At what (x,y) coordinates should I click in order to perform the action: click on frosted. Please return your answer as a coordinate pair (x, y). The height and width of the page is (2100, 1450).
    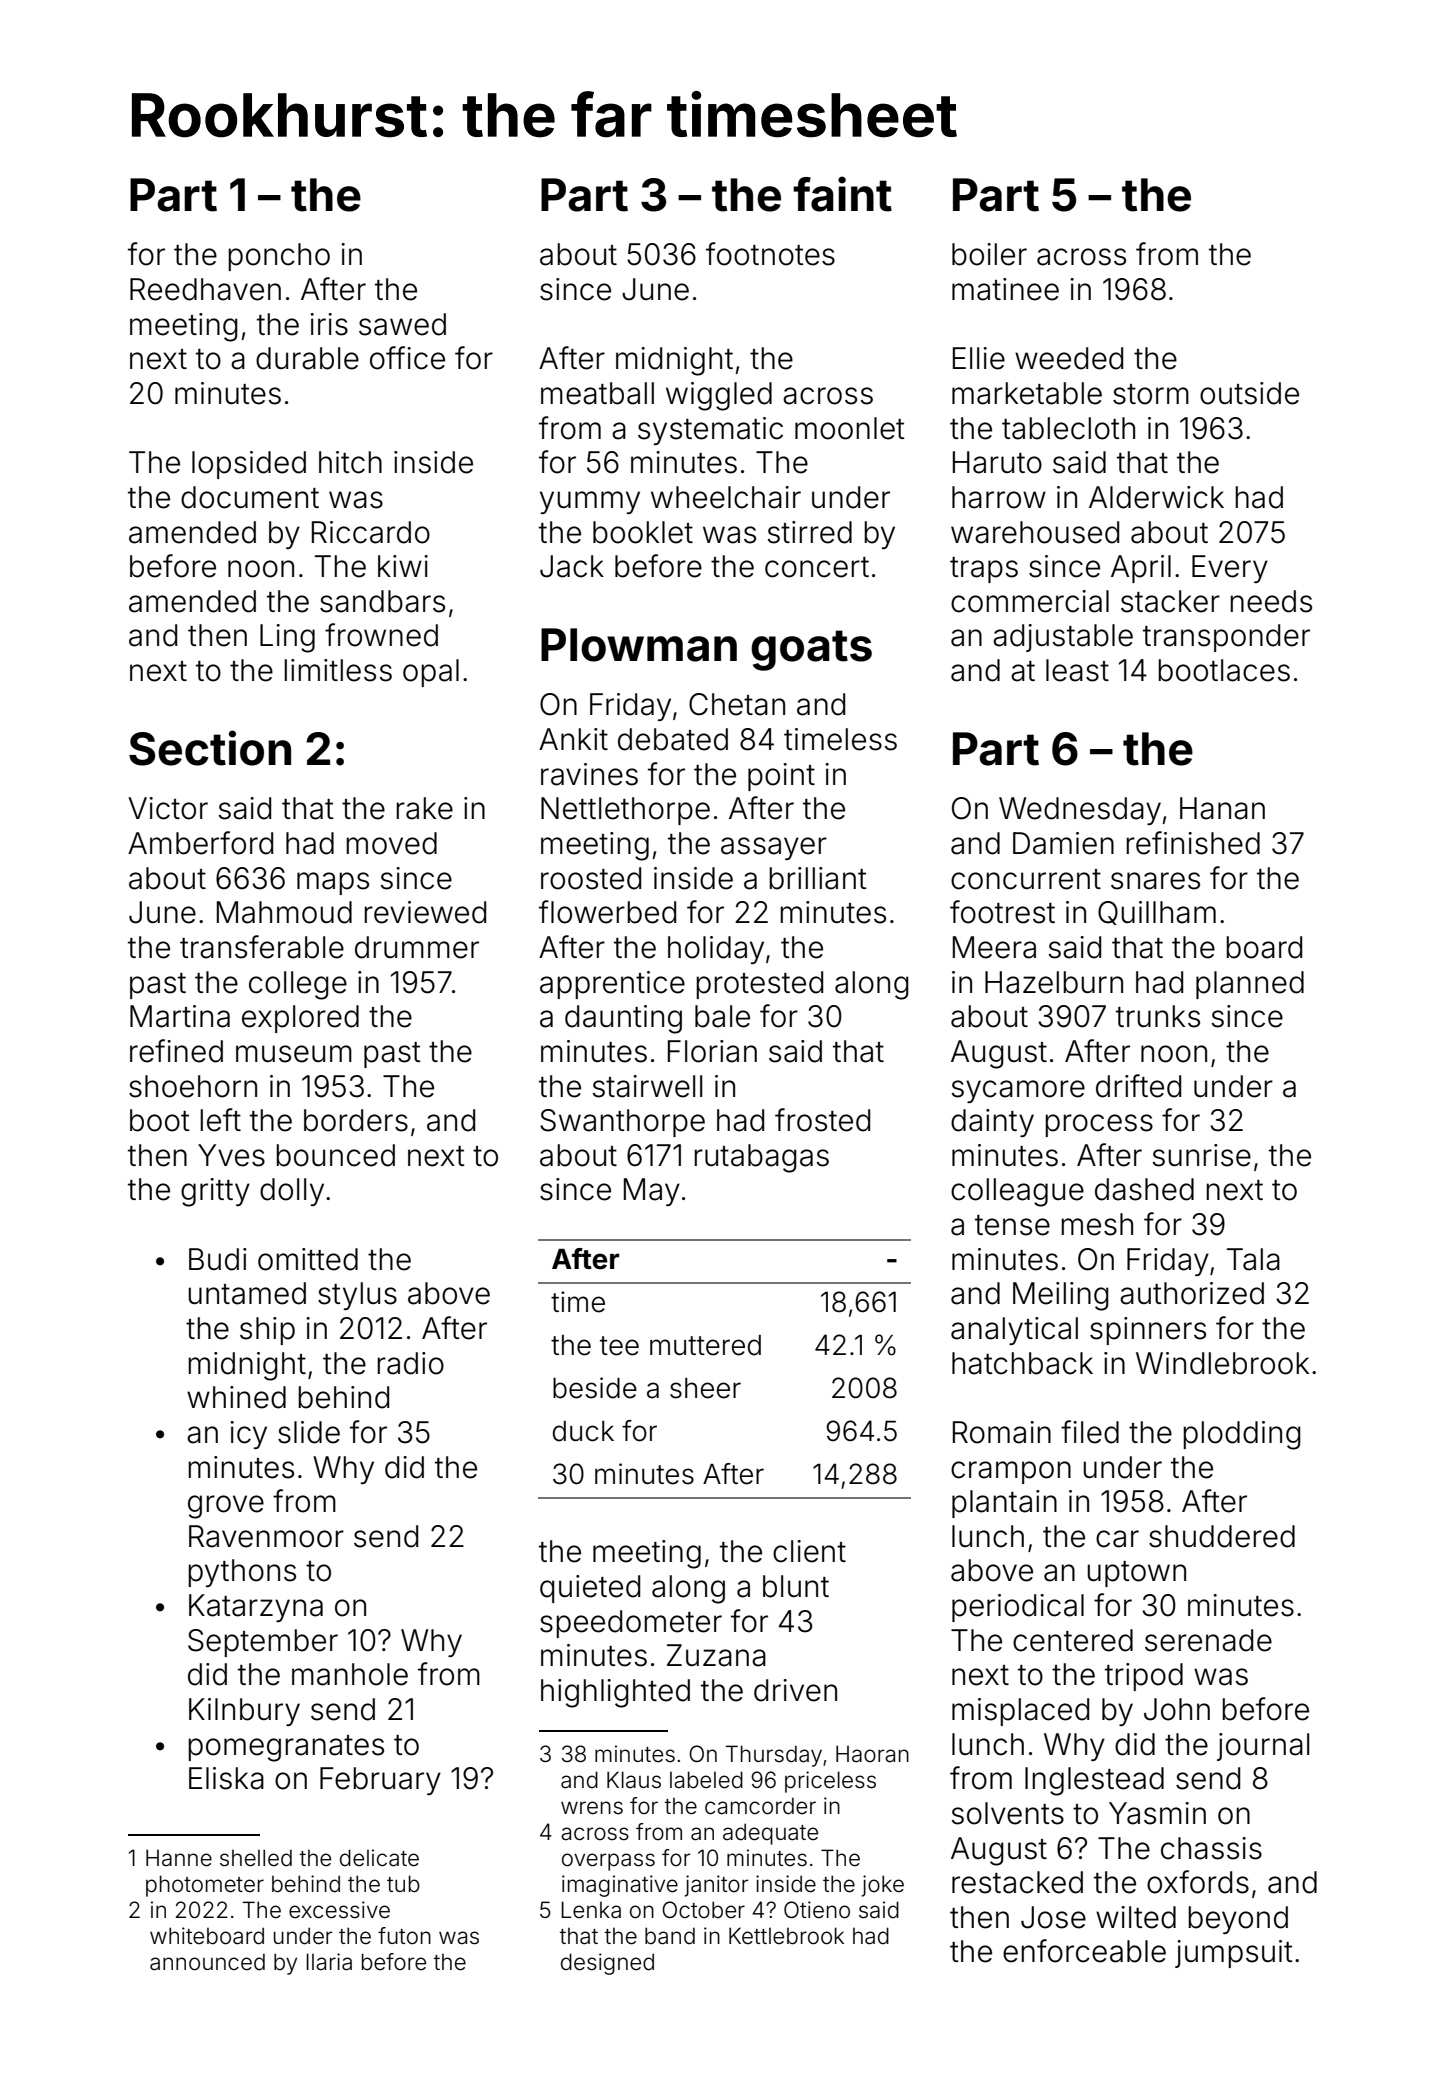
    Looking at the image, I should click on (822, 1120).
